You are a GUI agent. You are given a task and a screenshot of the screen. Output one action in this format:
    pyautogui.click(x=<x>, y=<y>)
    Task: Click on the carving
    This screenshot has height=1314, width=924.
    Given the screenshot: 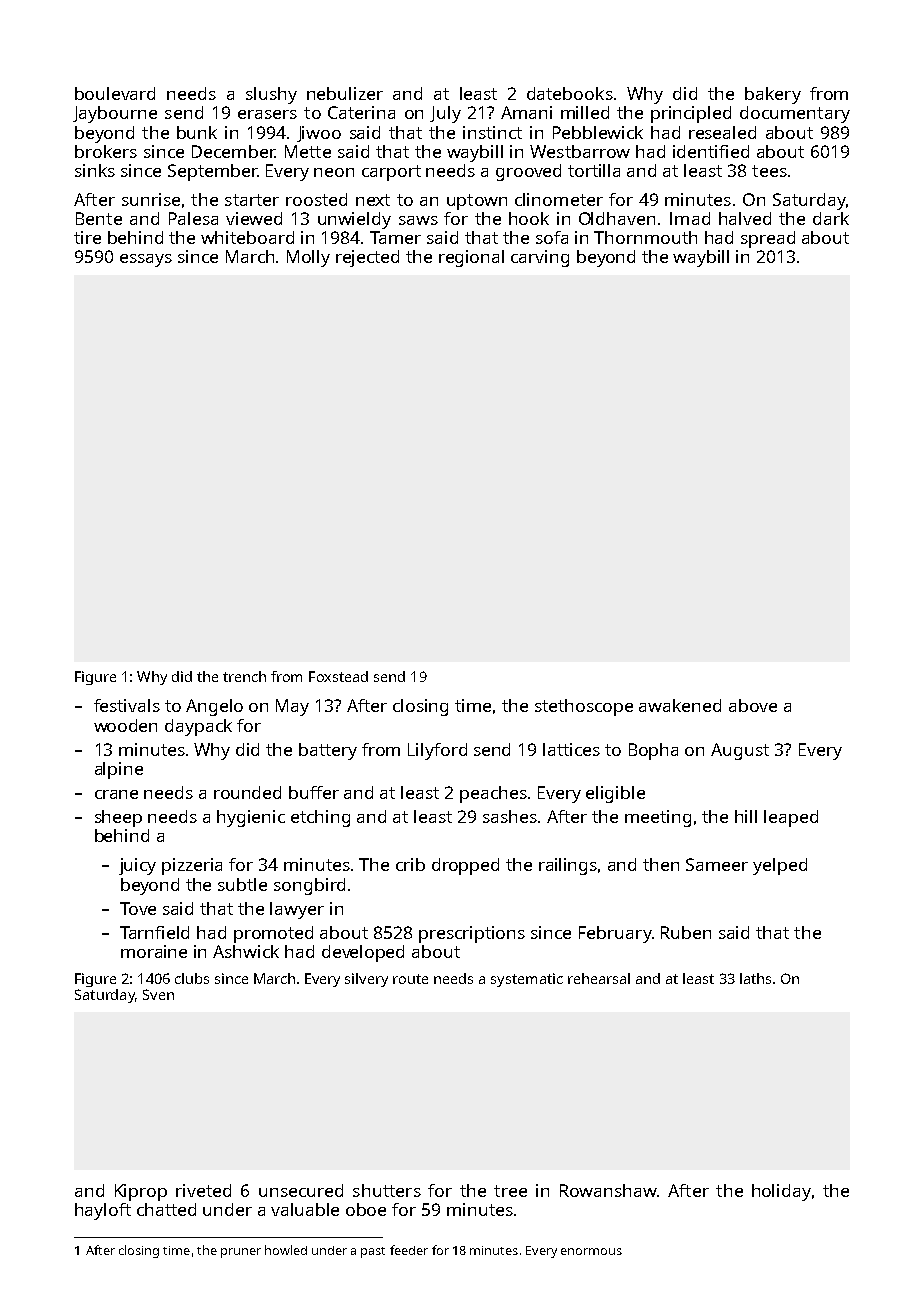 What is the action you would take?
    pyautogui.click(x=540, y=258)
